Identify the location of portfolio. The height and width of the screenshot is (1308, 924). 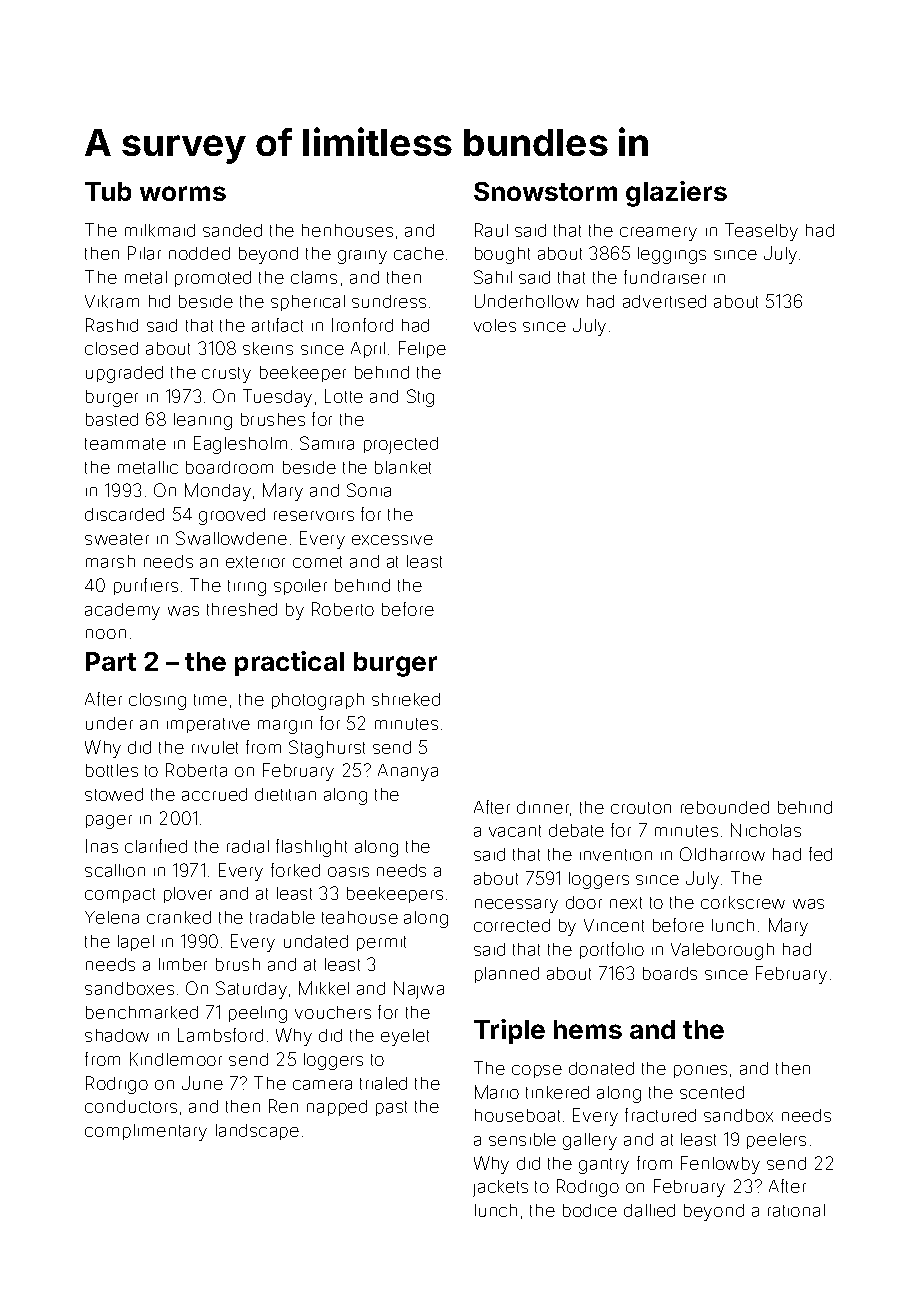
(612, 950).
